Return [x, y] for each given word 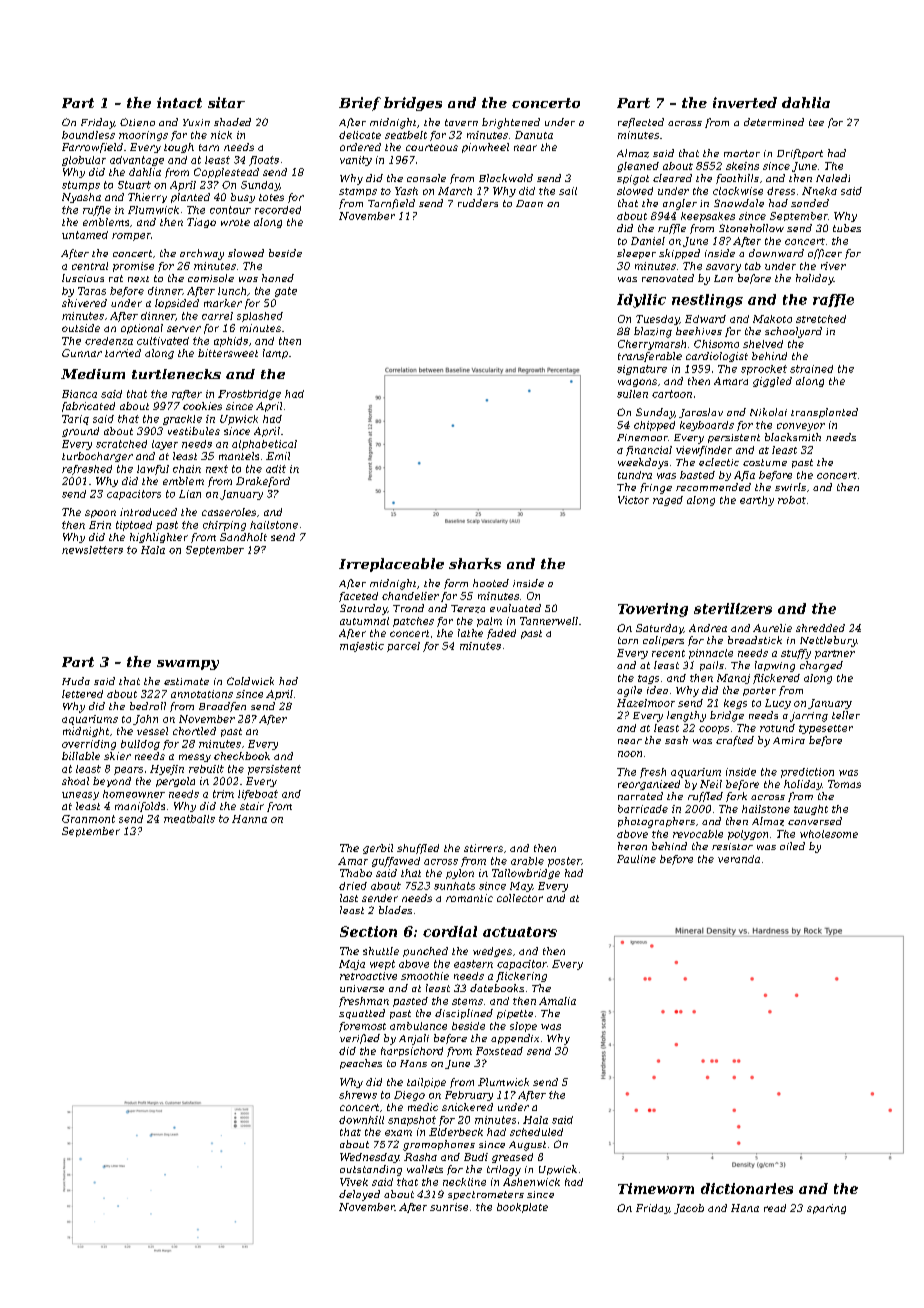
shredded [820, 628]
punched [425, 952]
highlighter [159, 538]
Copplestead [226, 173]
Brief [360, 104]
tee [816, 122]
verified [360, 1039]
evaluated [515, 608]
